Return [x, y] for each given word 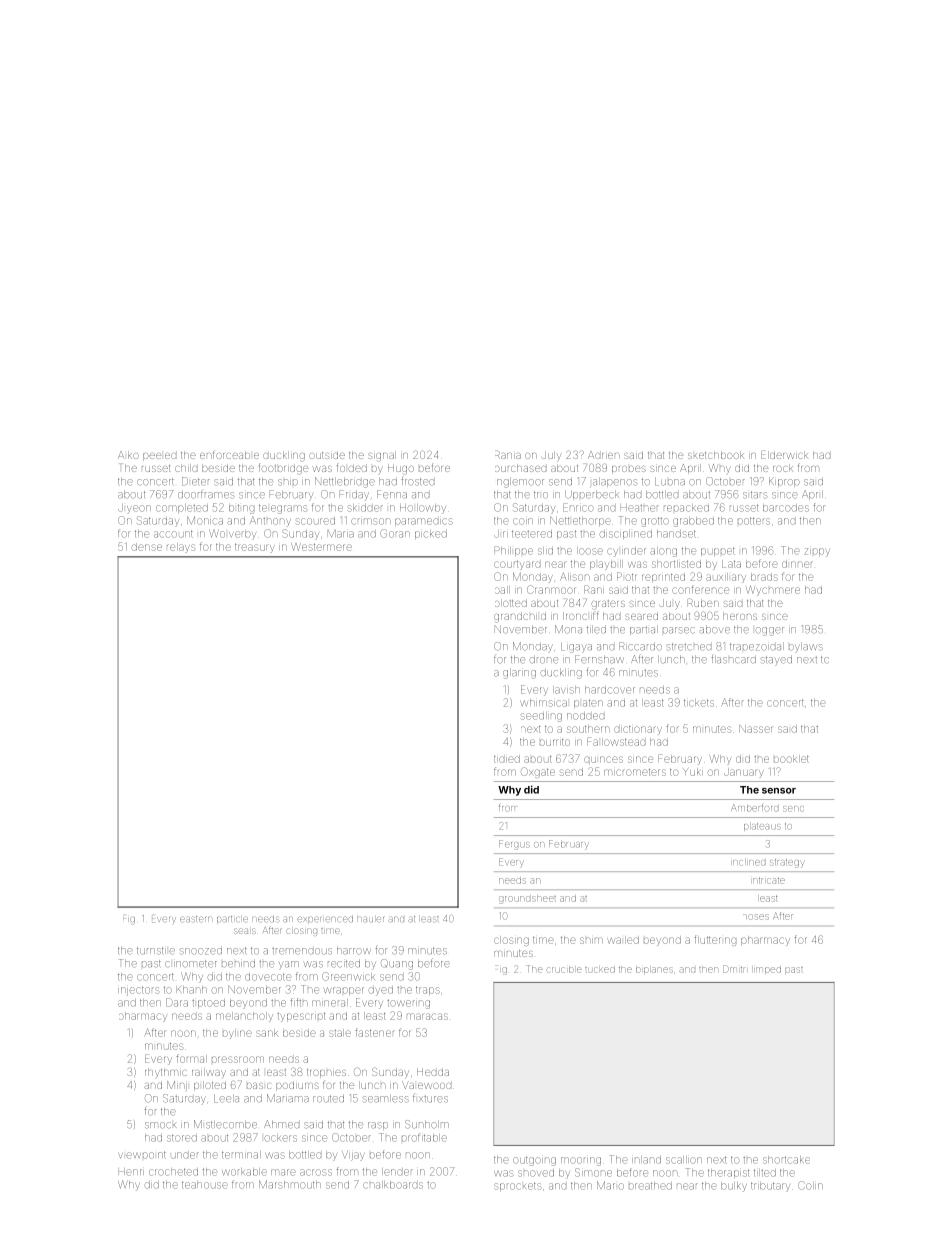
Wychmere [773, 590]
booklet [791, 759]
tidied [507, 759]
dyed [380, 991]
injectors [138, 990]
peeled [159, 457]
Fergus [514, 844]
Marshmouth [290, 1184]
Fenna [392, 494]
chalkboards [393, 1185]
